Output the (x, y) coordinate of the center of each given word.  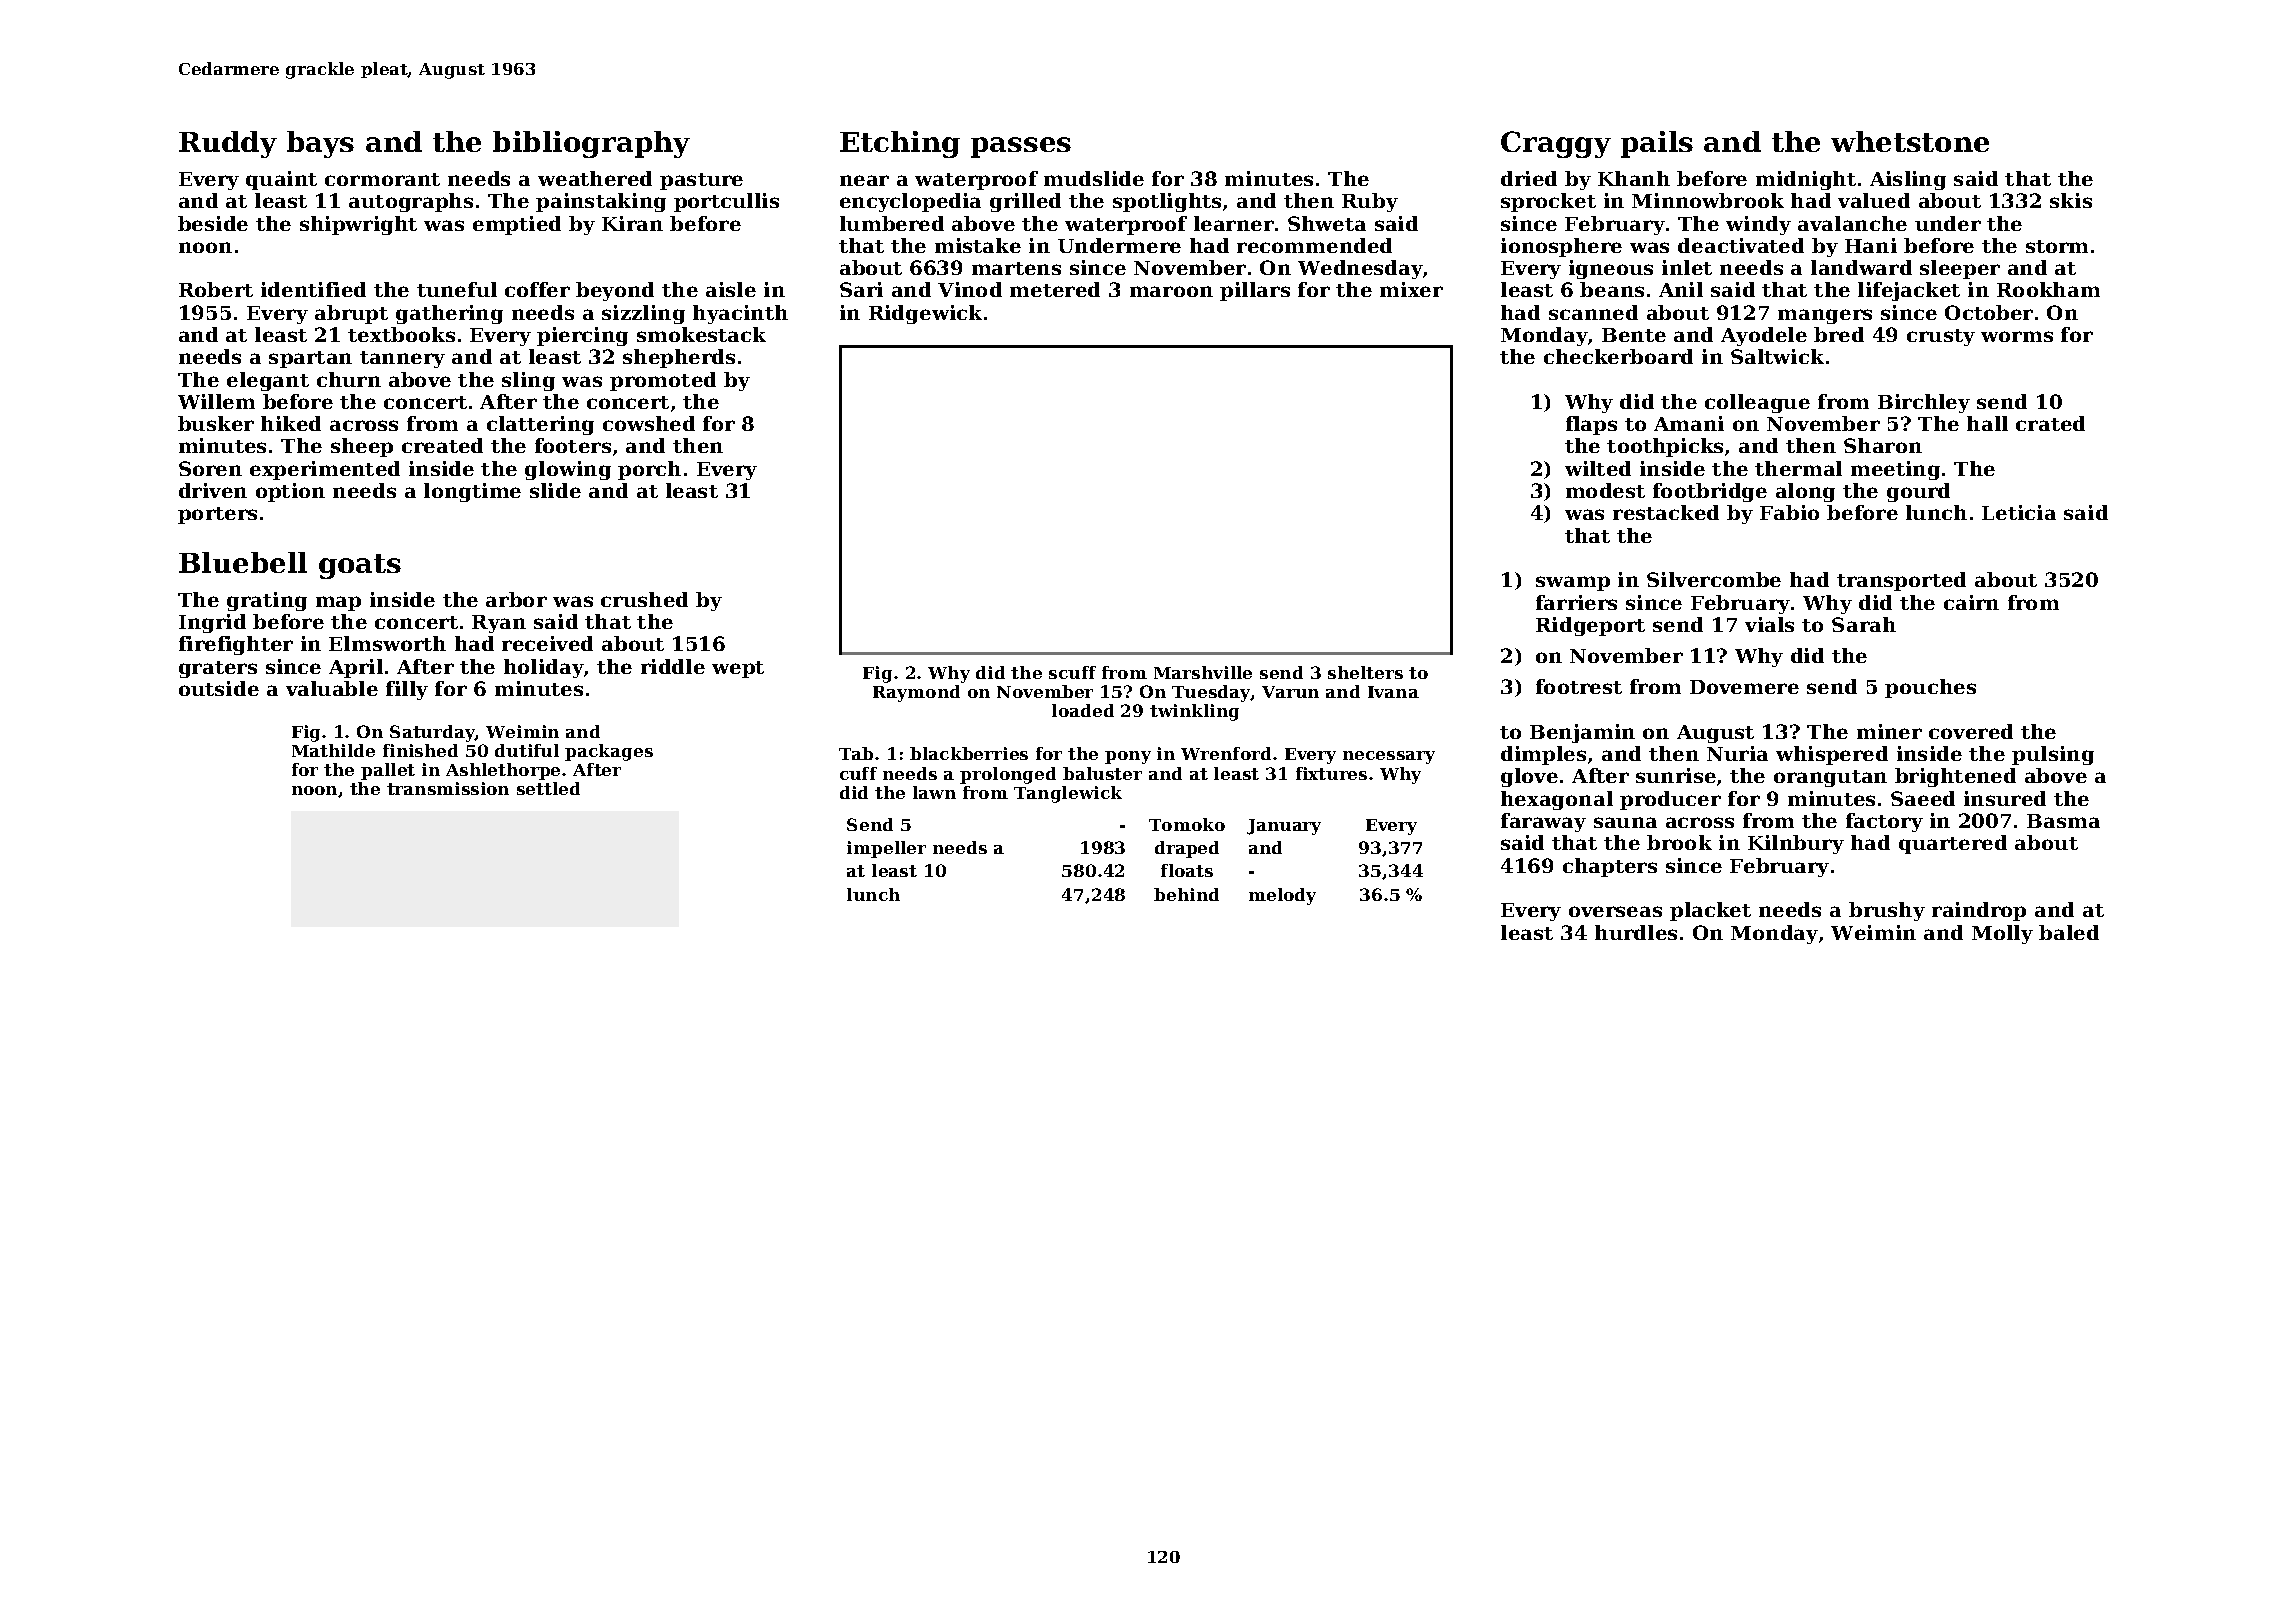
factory (1884, 822)
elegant (268, 381)
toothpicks (1665, 447)
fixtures (1331, 773)
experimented (325, 470)
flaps (1591, 425)
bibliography (591, 144)
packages (609, 752)
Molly (2002, 934)
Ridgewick (925, 314)
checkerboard (1618, 356)
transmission (448, 788)
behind (1186, 894)
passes (1021, 147)
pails (1657, 144)
